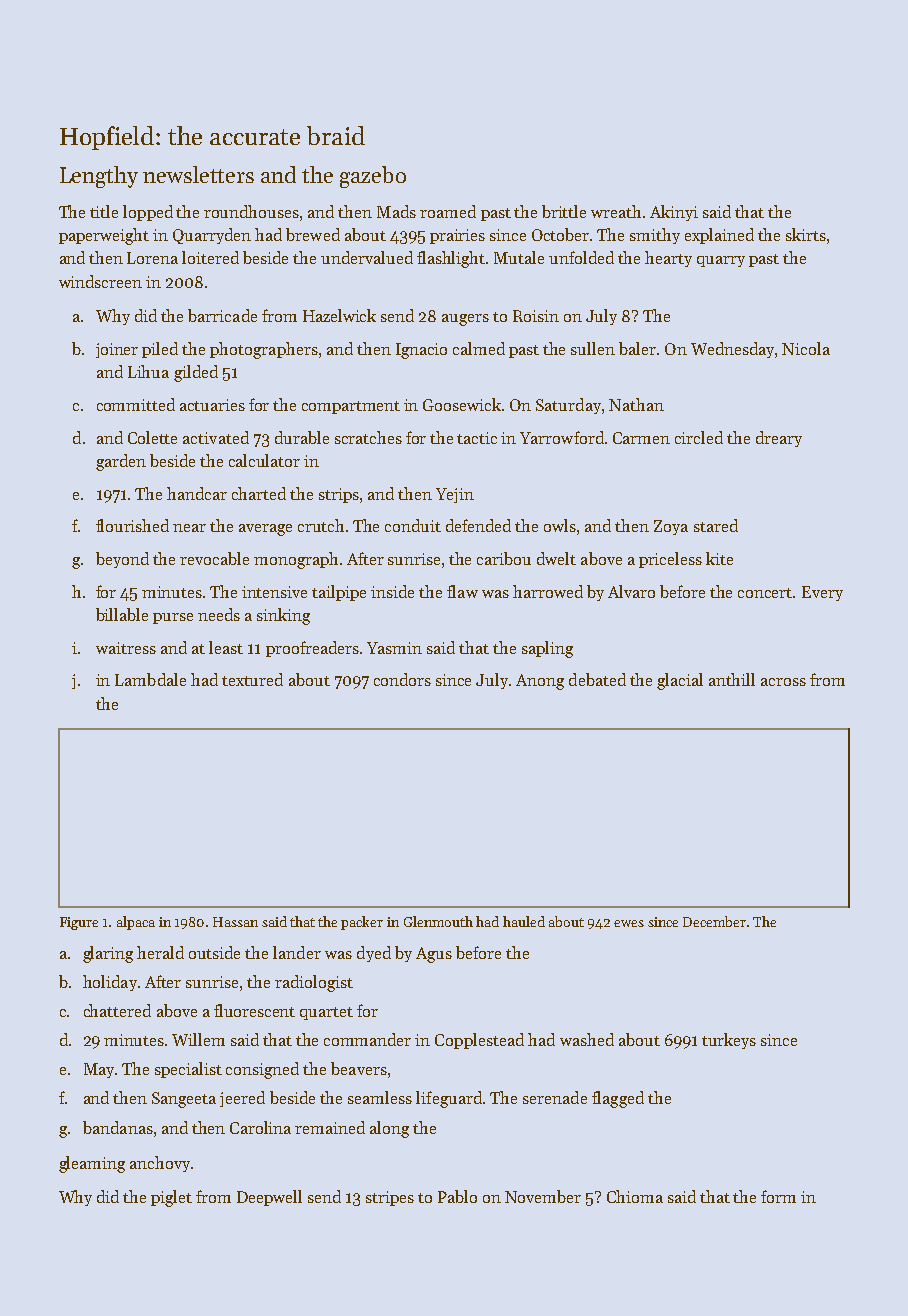 The image size is (908, 1316). Describe the element at coordinates (618, 1099) in the screenshot. I see `flagged` at that location.
